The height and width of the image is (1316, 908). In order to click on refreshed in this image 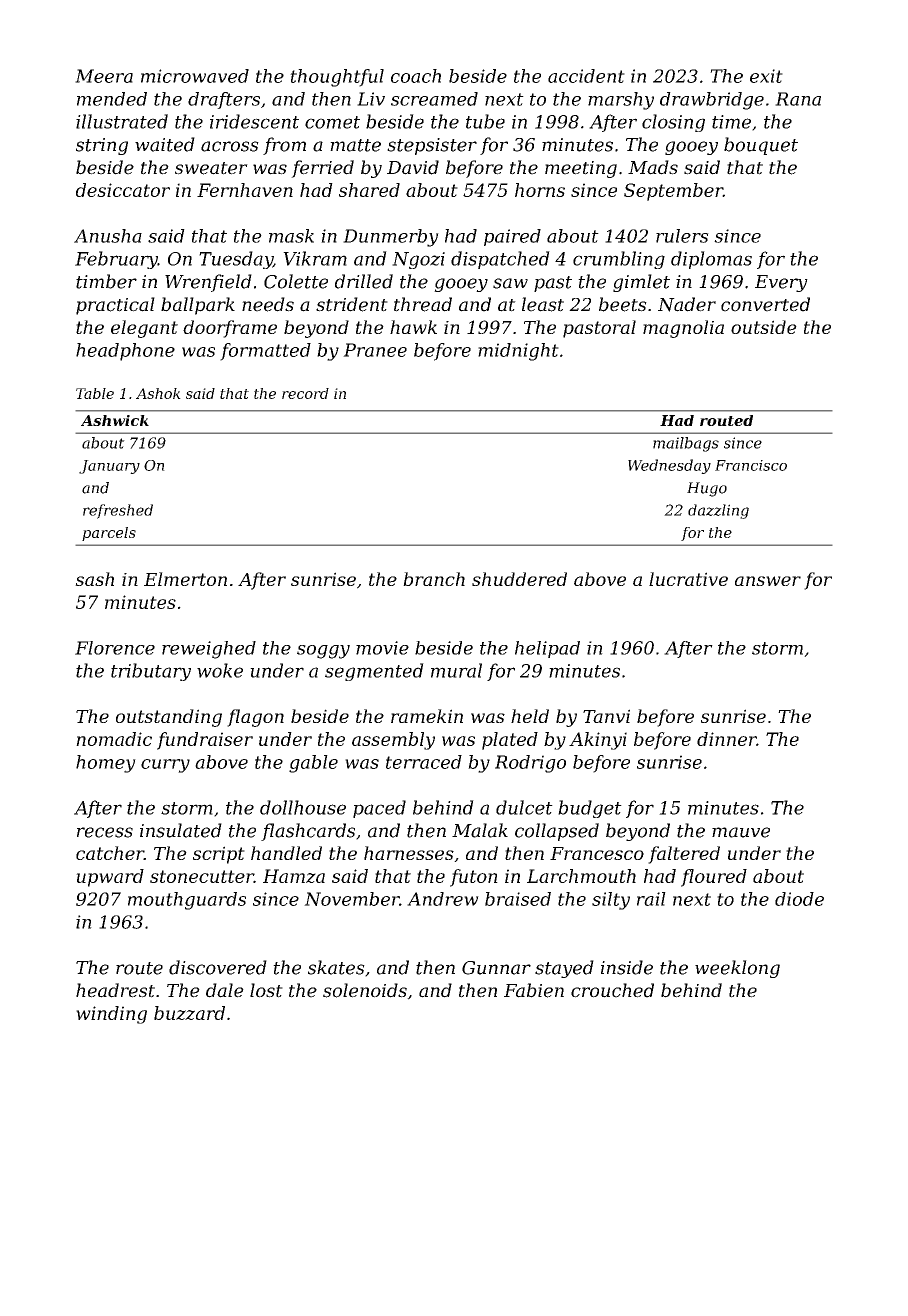, I will do `click(118, 511)`.
